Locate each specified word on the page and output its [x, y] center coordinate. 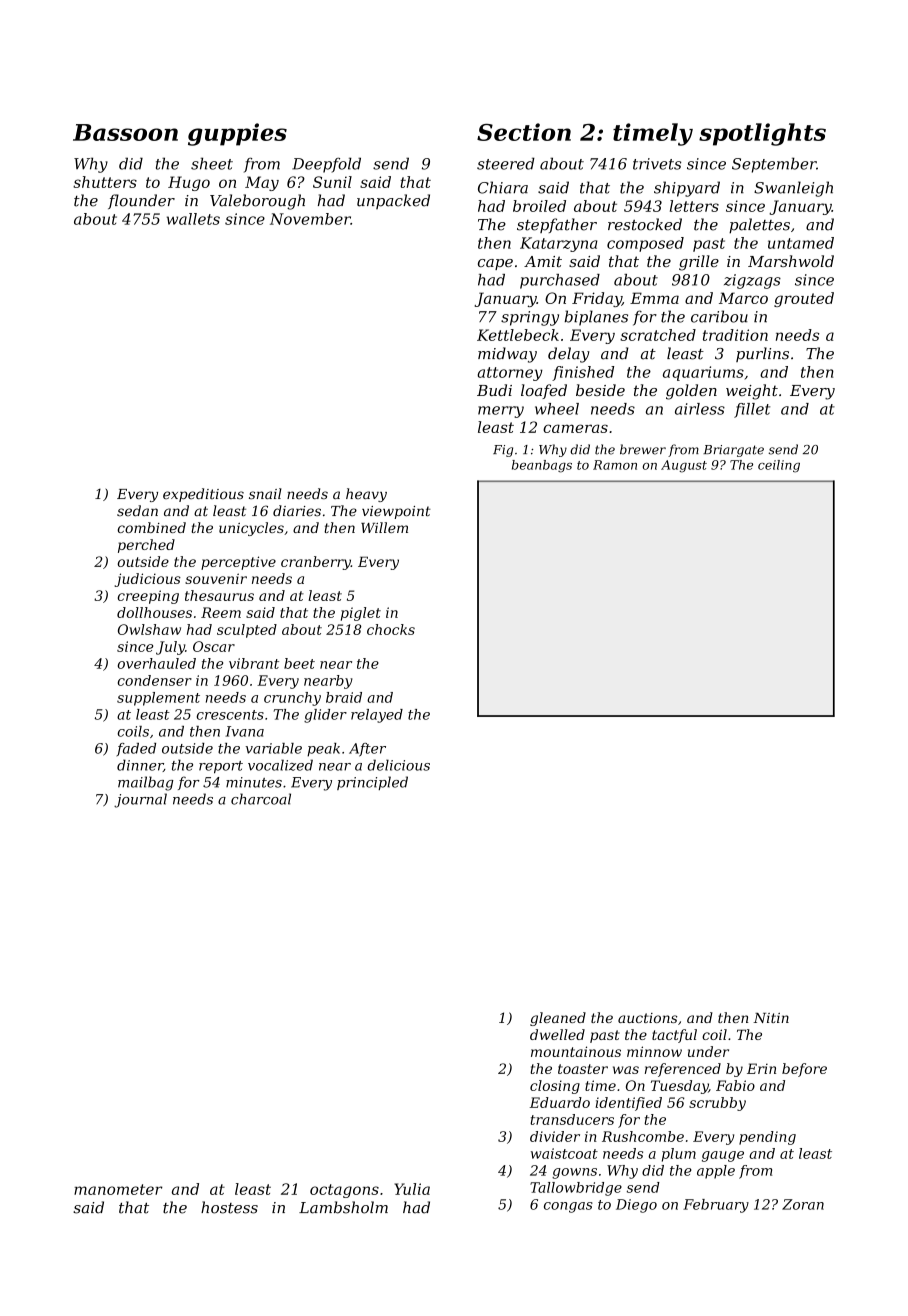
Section [524, 132]
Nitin [771, 1018]
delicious [398, 765]
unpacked [393, 201]
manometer [118, 1189]
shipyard [687, 189]
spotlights [762, 134]
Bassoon [125, 132]
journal [140, 800]
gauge [723, 1156]
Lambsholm [343, 1207]
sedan [137, 510]
